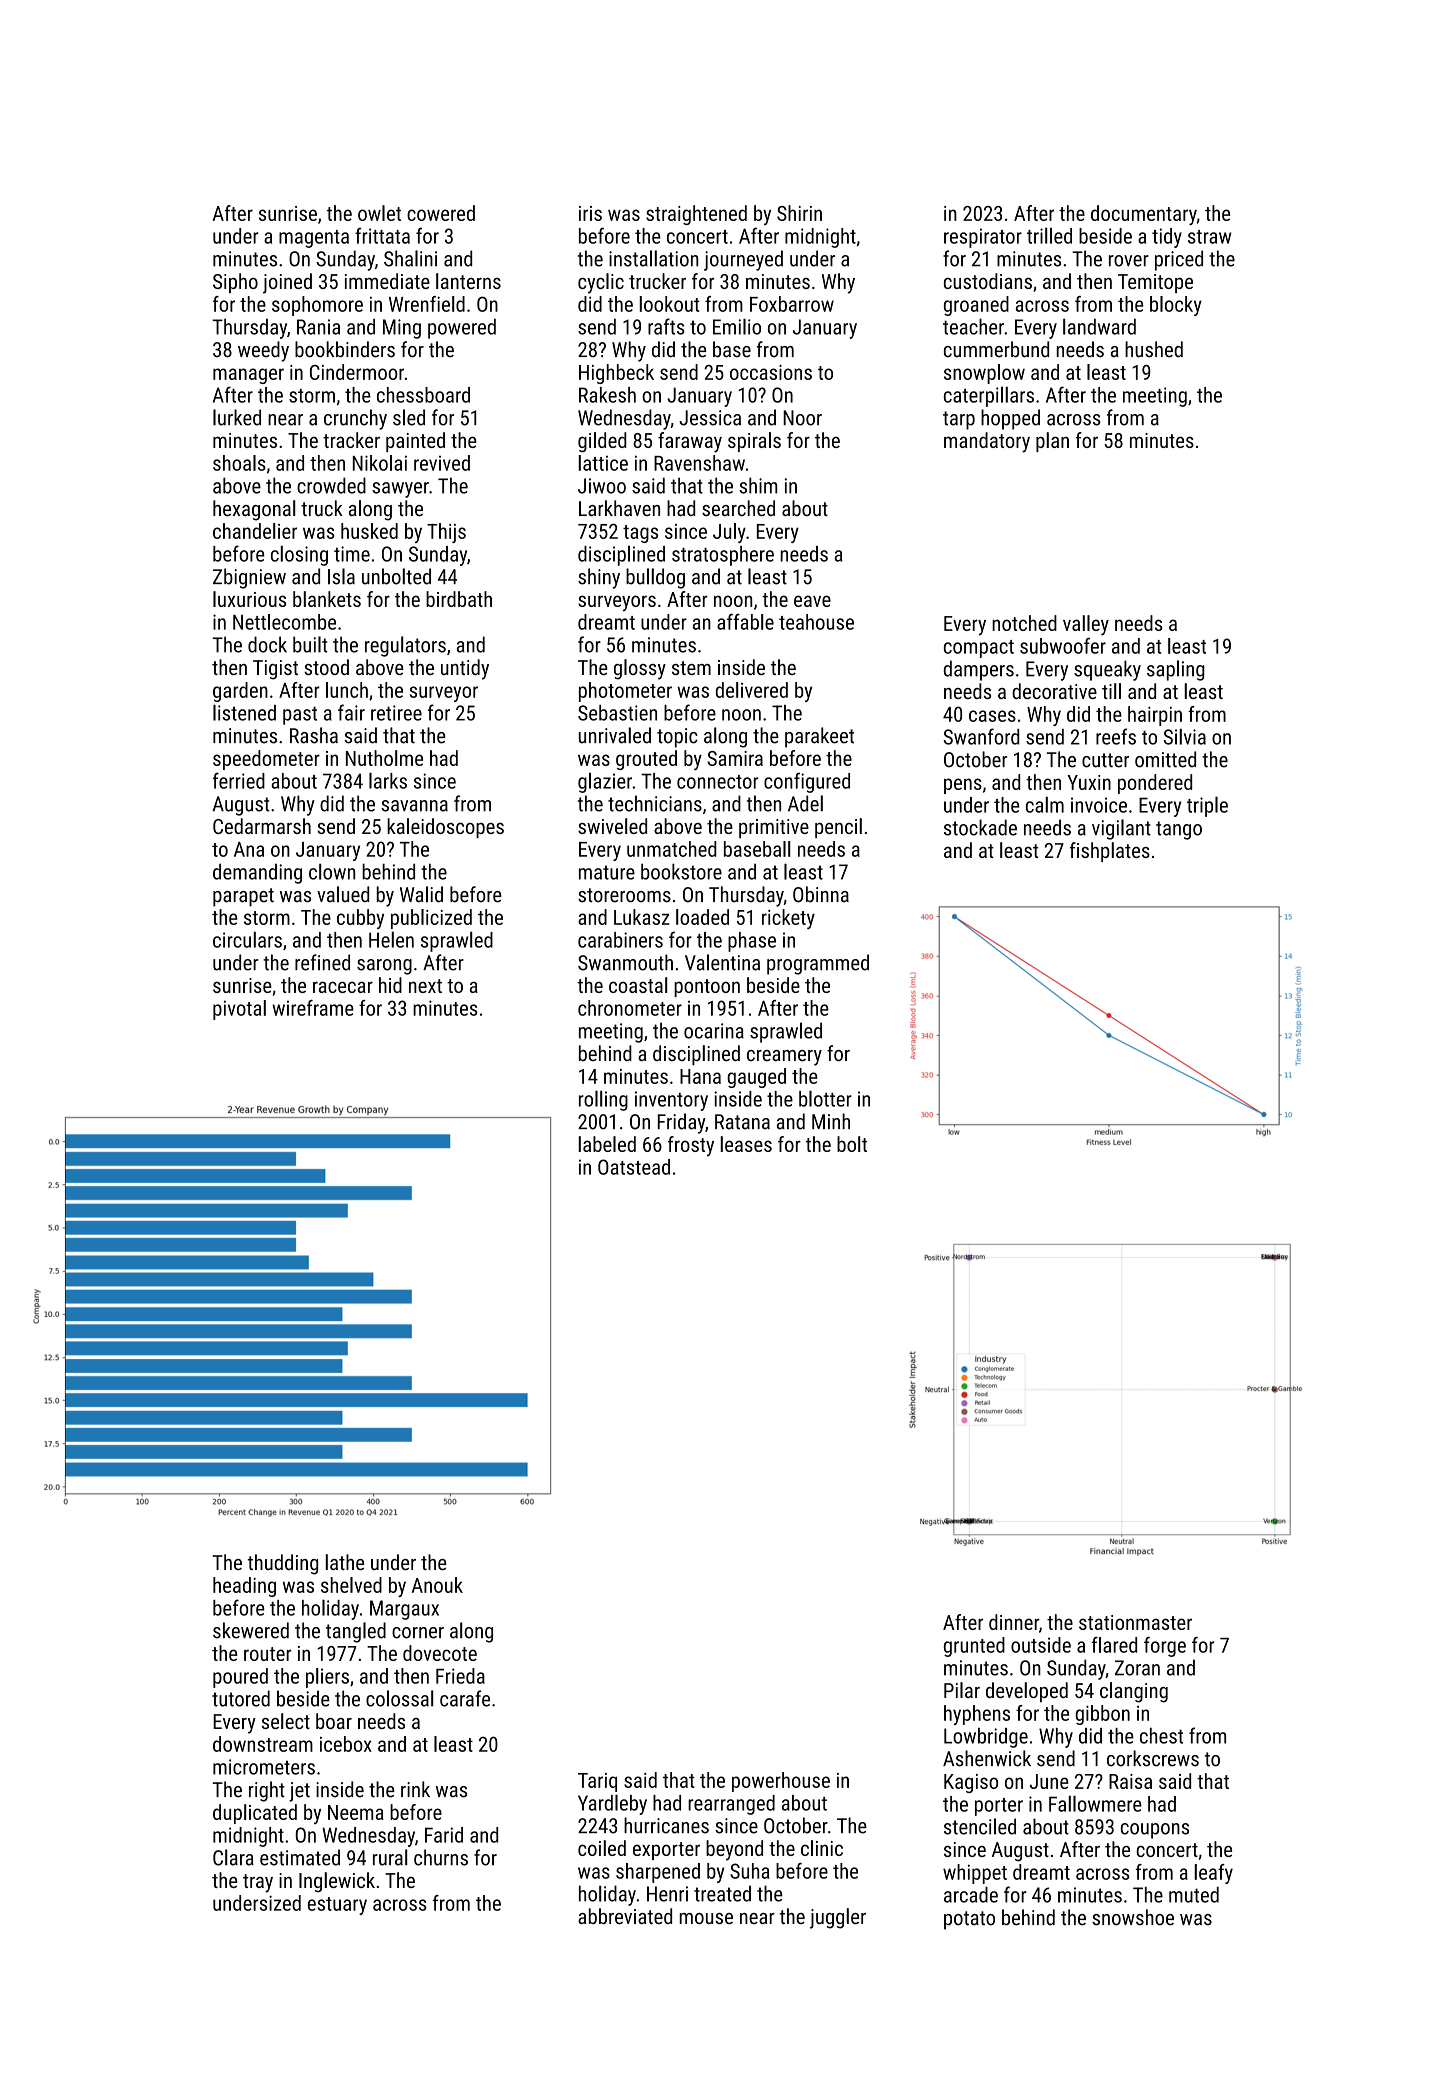  What do you see at coordinates (771, 372) in the page?
I see `occasions` at bounding box center [771, 372].
